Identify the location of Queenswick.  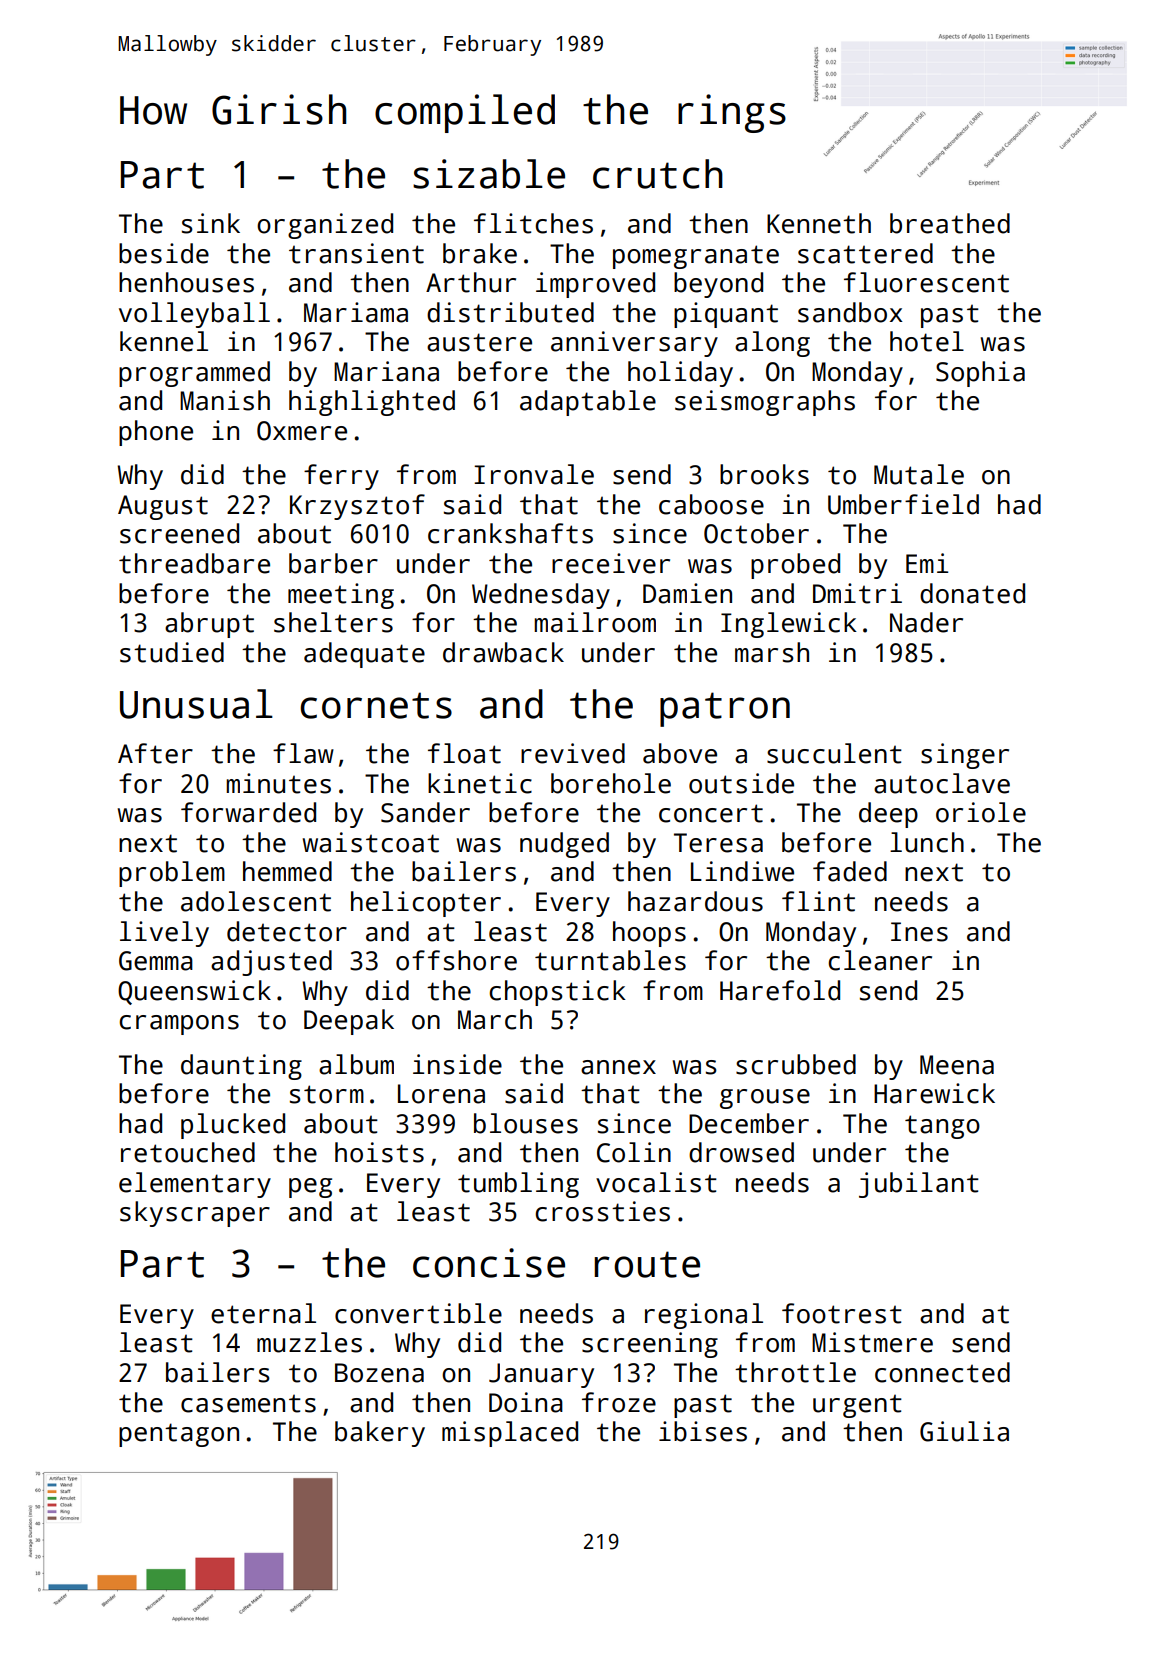
(194, 992).
